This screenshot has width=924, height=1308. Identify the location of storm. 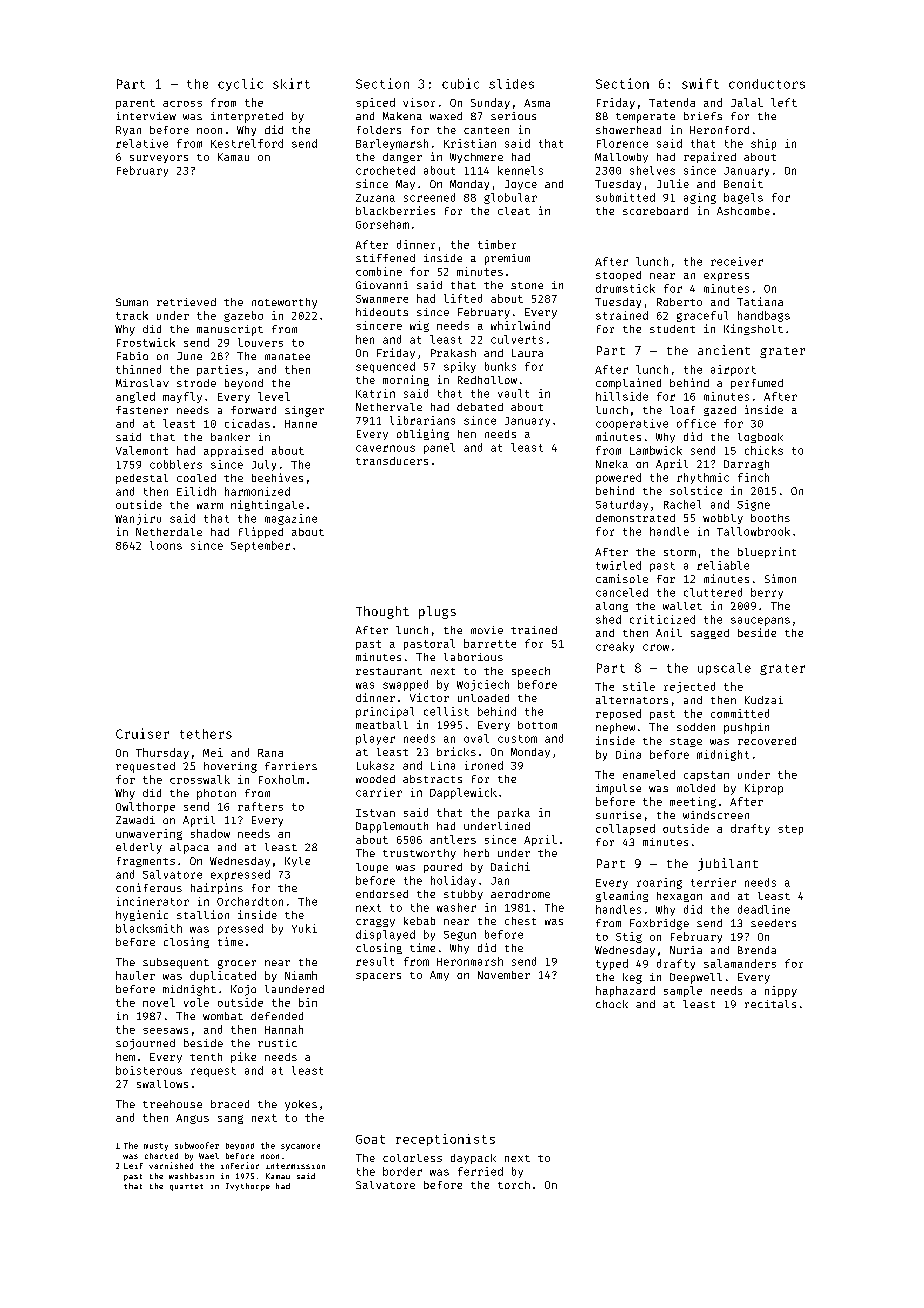
(680, 552).
